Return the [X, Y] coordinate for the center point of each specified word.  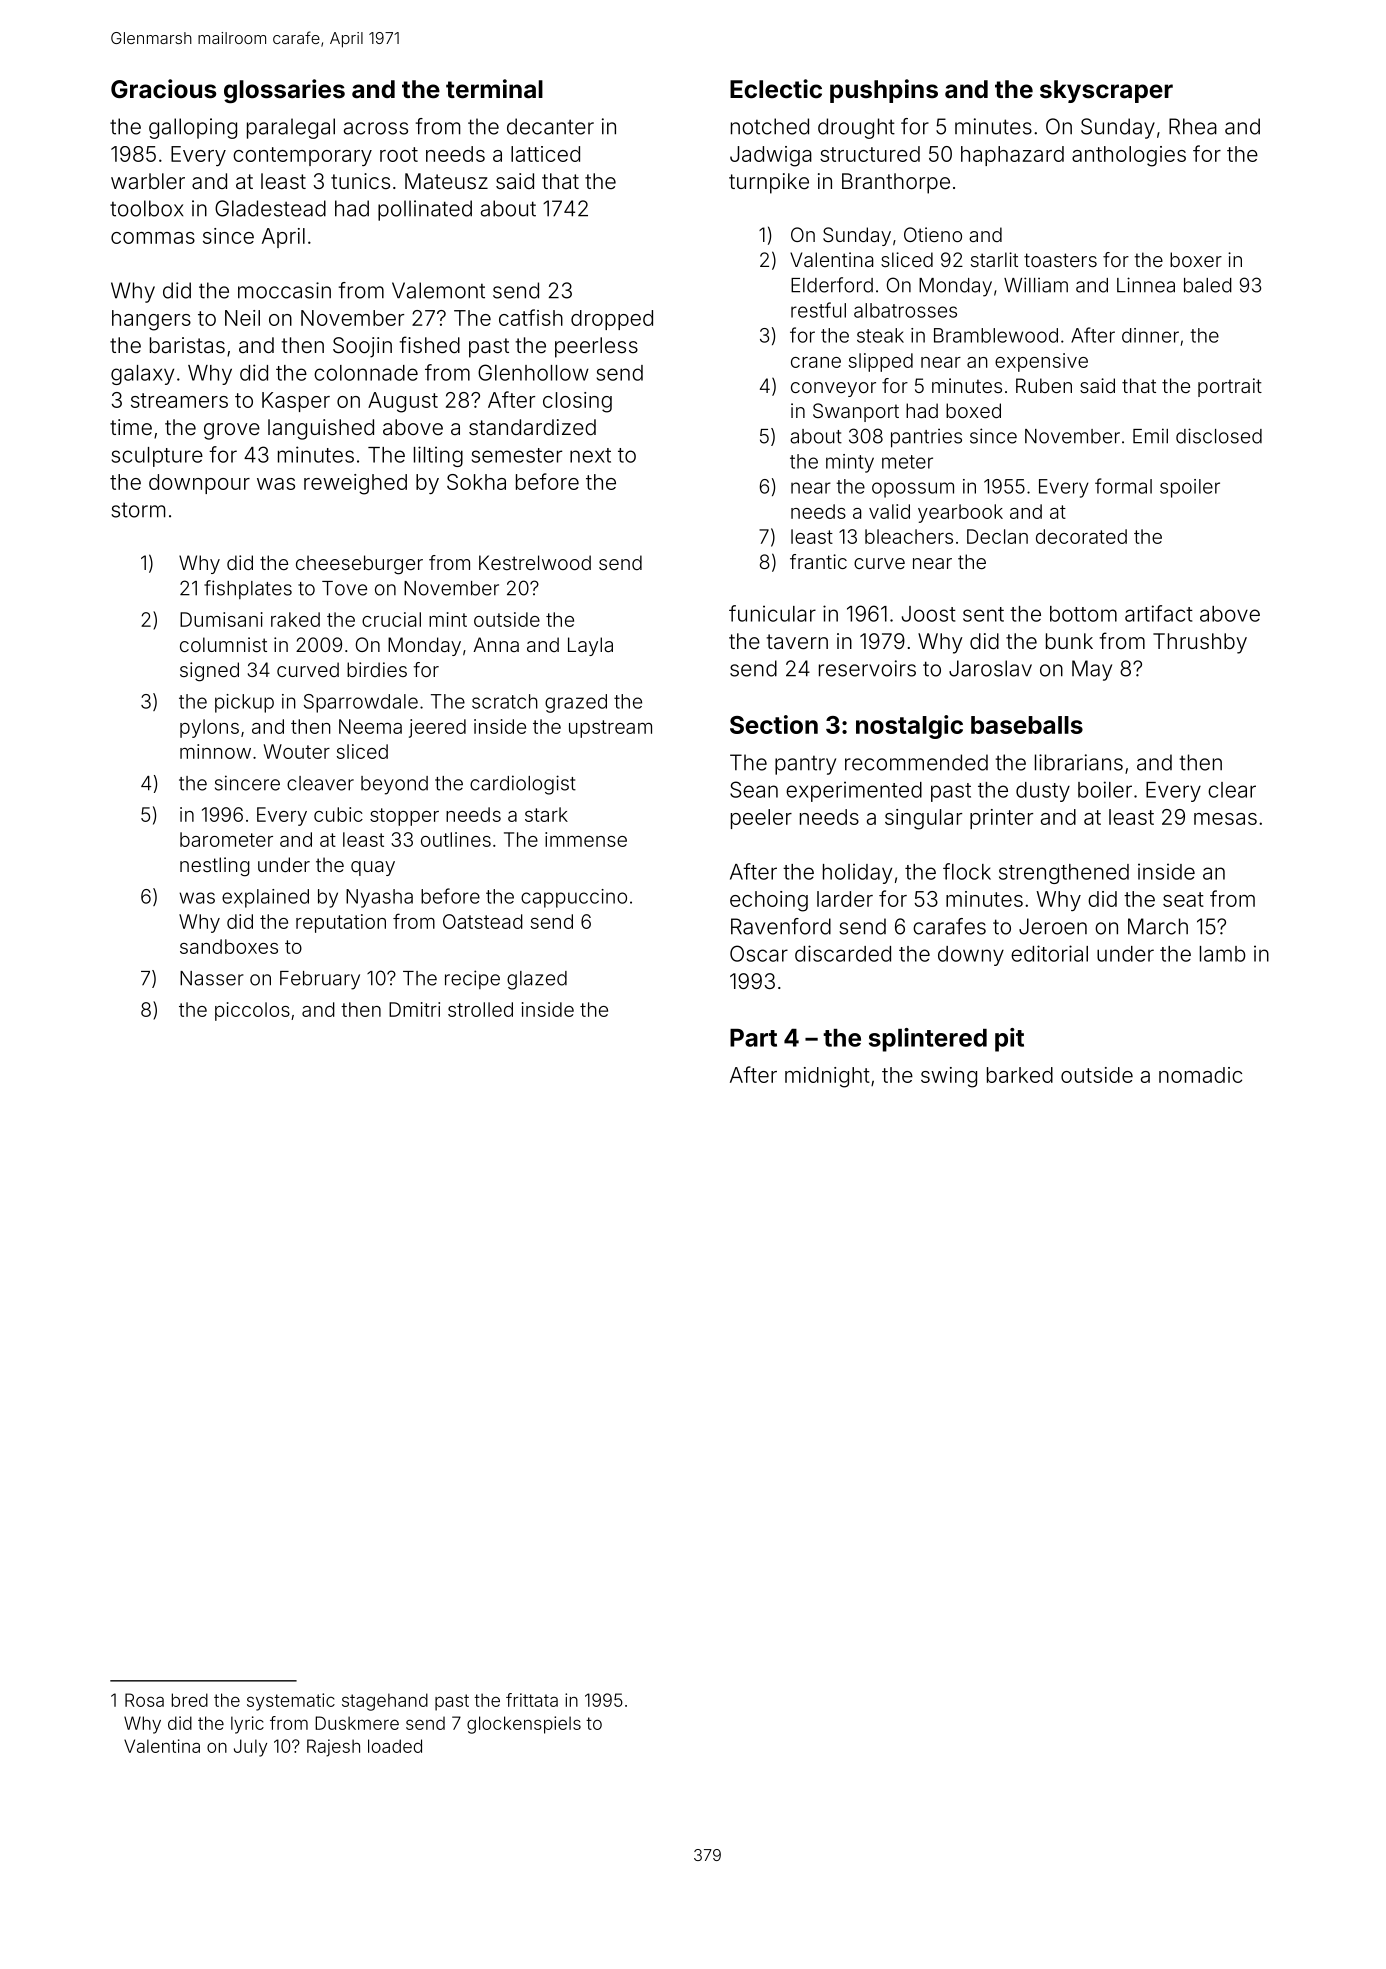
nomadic [1200, 1075]
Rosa [144, 1700]
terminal [494, 89]
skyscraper [1106, 91]
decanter [550, 126]
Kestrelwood [535, 562]
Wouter [297, 751]
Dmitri [414, 1009]
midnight [827, 1077]
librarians [1079, 762]
